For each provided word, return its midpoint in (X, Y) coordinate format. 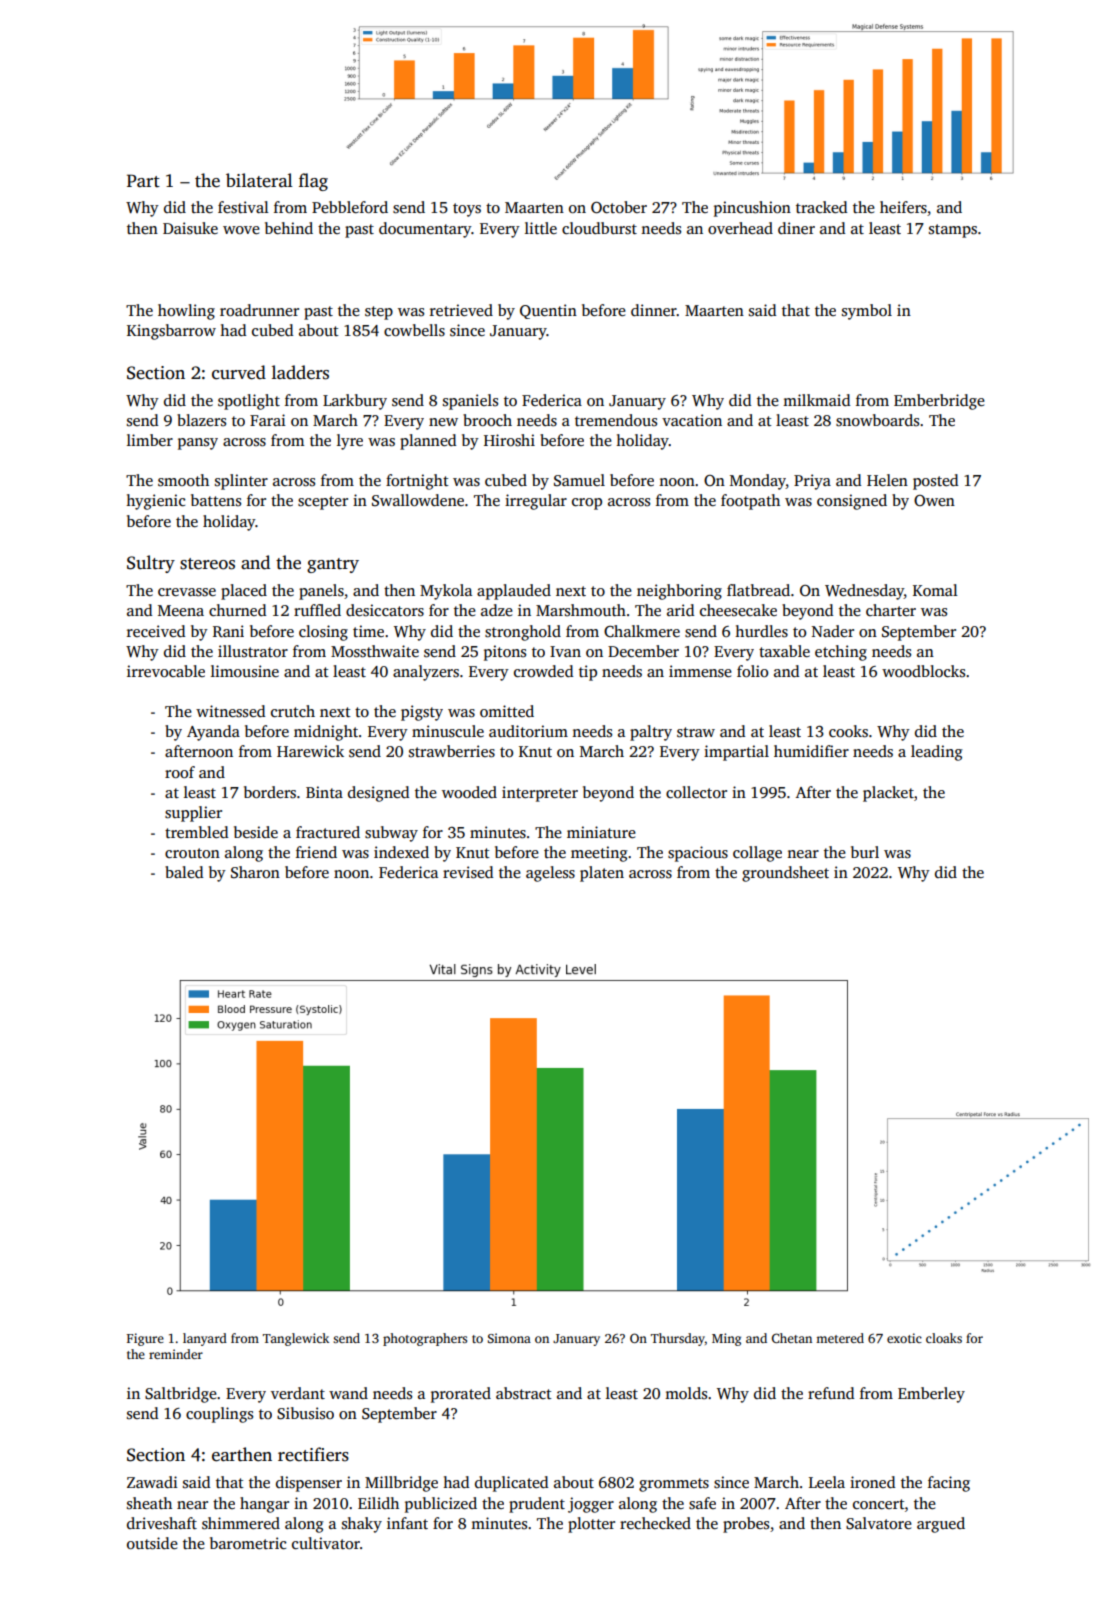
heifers (903, 207)
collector (696, 792)
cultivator (326, 1543)
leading (937, 753)
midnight (326, 733)
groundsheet (785, 874)
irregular (536, 502)
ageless (550, 874)
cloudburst (599, 228)
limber (150, 440)
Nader (833, 631)
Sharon (255, 872)
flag (313, 182)
